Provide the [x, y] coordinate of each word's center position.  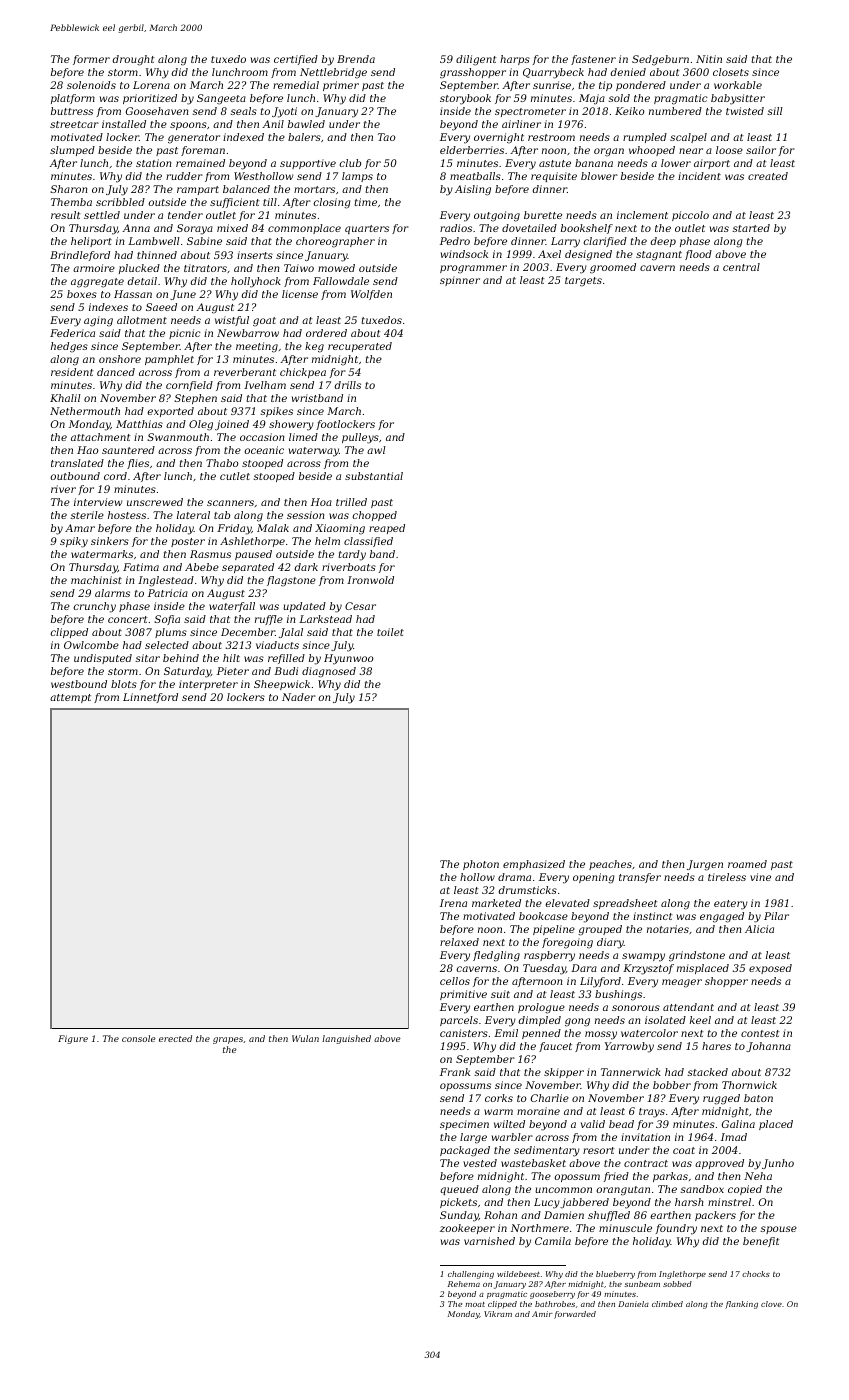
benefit [761, 1242]
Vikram [498, 1314]
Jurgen [705, 865]
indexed [243, 137]
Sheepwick [282, 685]
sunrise [552, 85]
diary [610, 943]
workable [738, 85]
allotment [142, 320]
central [741, 267]
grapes [228, 1040]
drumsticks [528, 890]
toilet [390, 632]
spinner [460, 281]
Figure [73, 1039]
